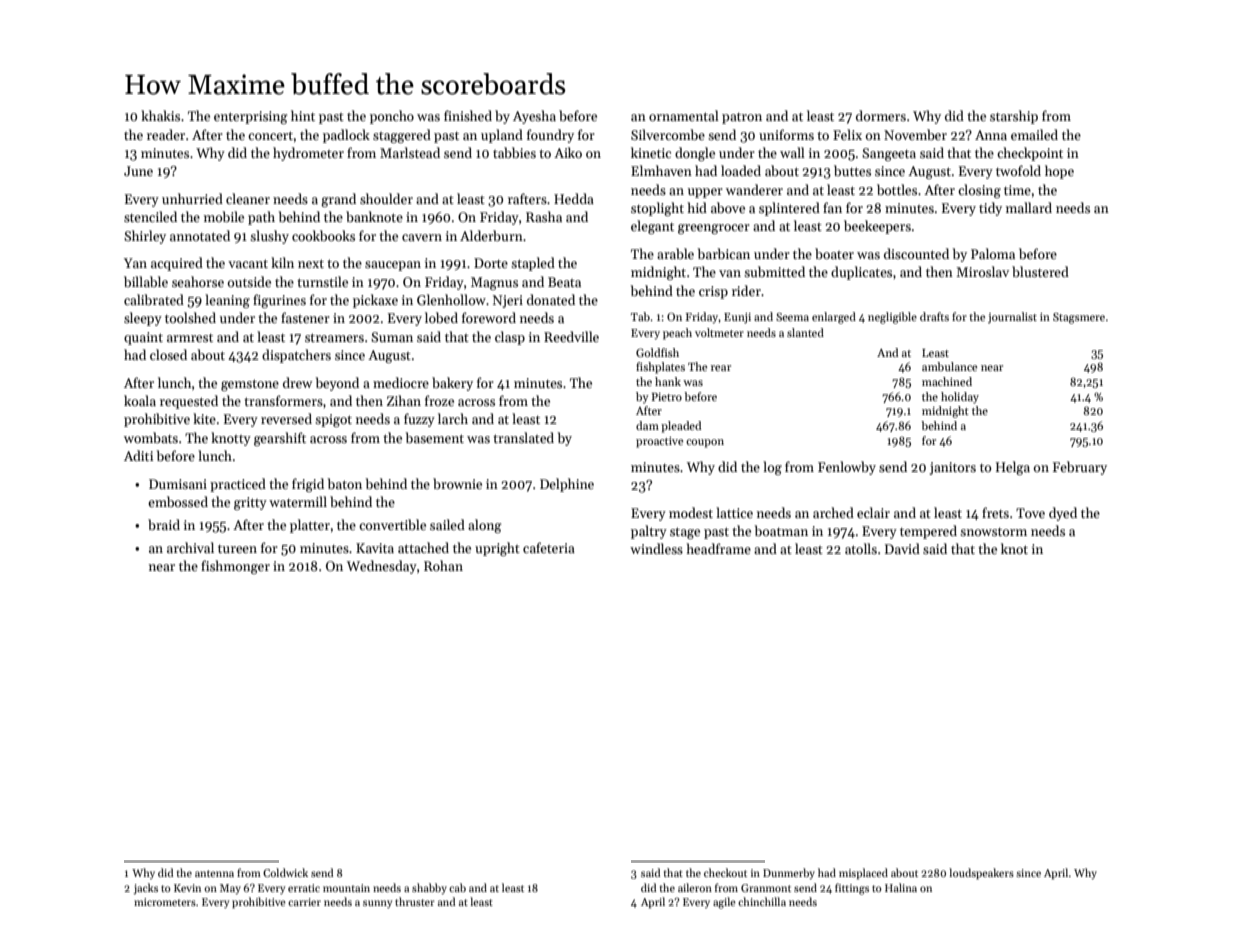 Image resolution: width=1233 pixels, height=952 pixels. I want to click on misplaced, so click(863, 874).
